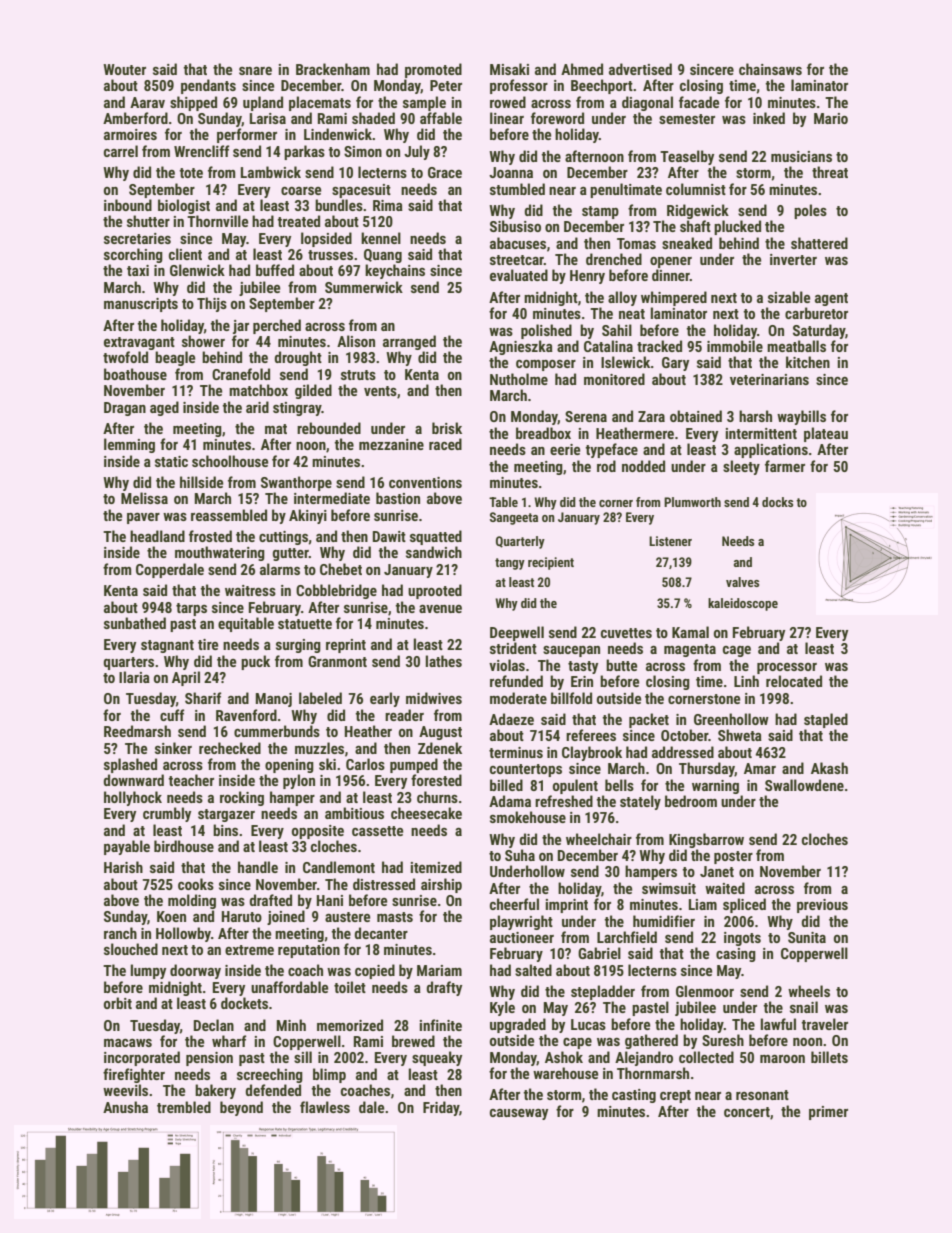 This screenshot has width=952, height=1233. Describe the element at coordinates (143, 518) in the screenshot. I see `paver` at that location.
